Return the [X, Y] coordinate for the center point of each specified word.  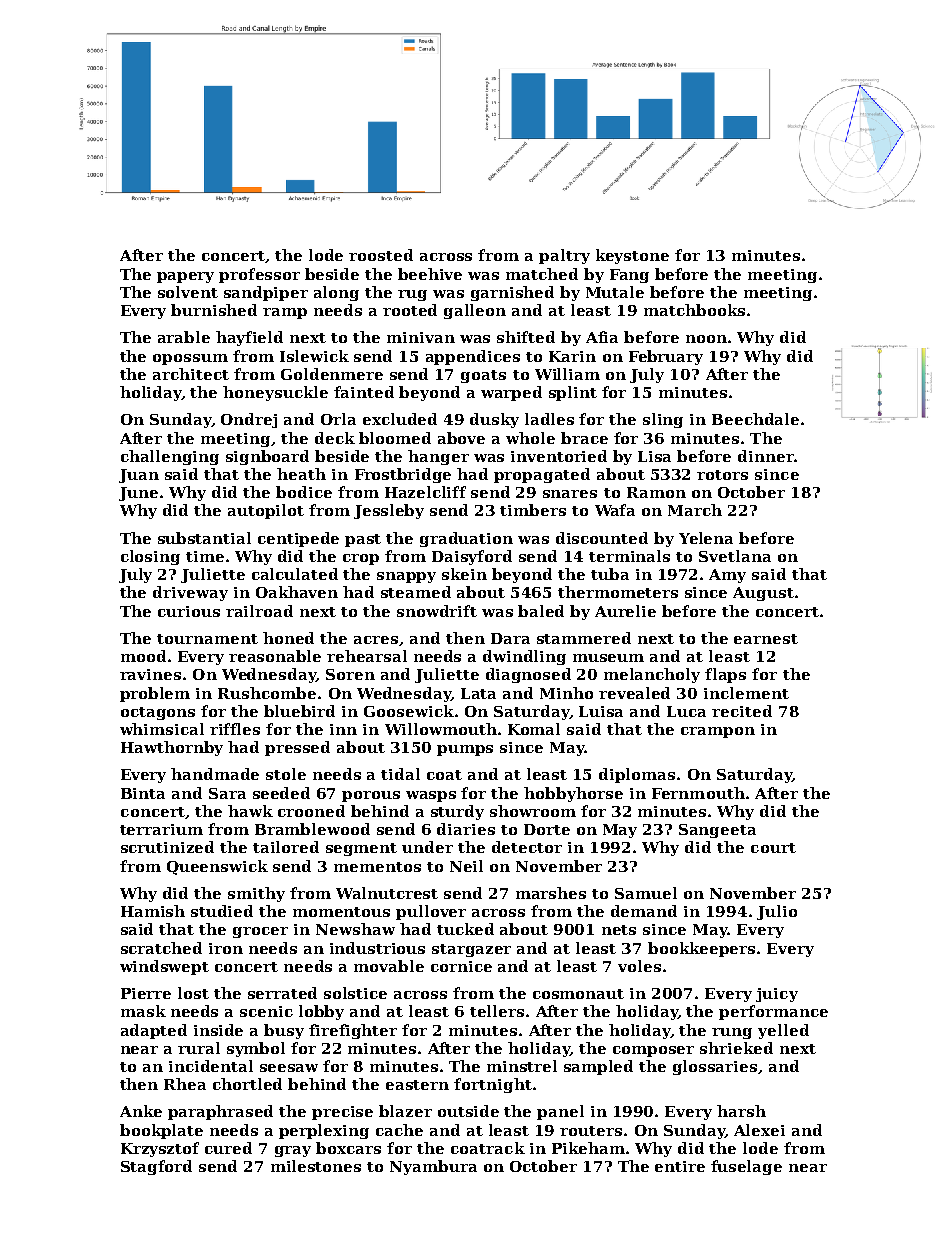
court [773, 848]
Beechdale [755, 419]
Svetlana [735, 556]
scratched [161, 948]
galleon [475, 311]
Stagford [156, 1167]
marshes [551, 893]
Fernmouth [698, 793]
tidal [400, 774]
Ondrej [249, 420]
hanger [438, 457]
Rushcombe [267, 693]
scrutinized [167, 847]
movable [389, 966]
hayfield [249, 338]
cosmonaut [578, 994]
